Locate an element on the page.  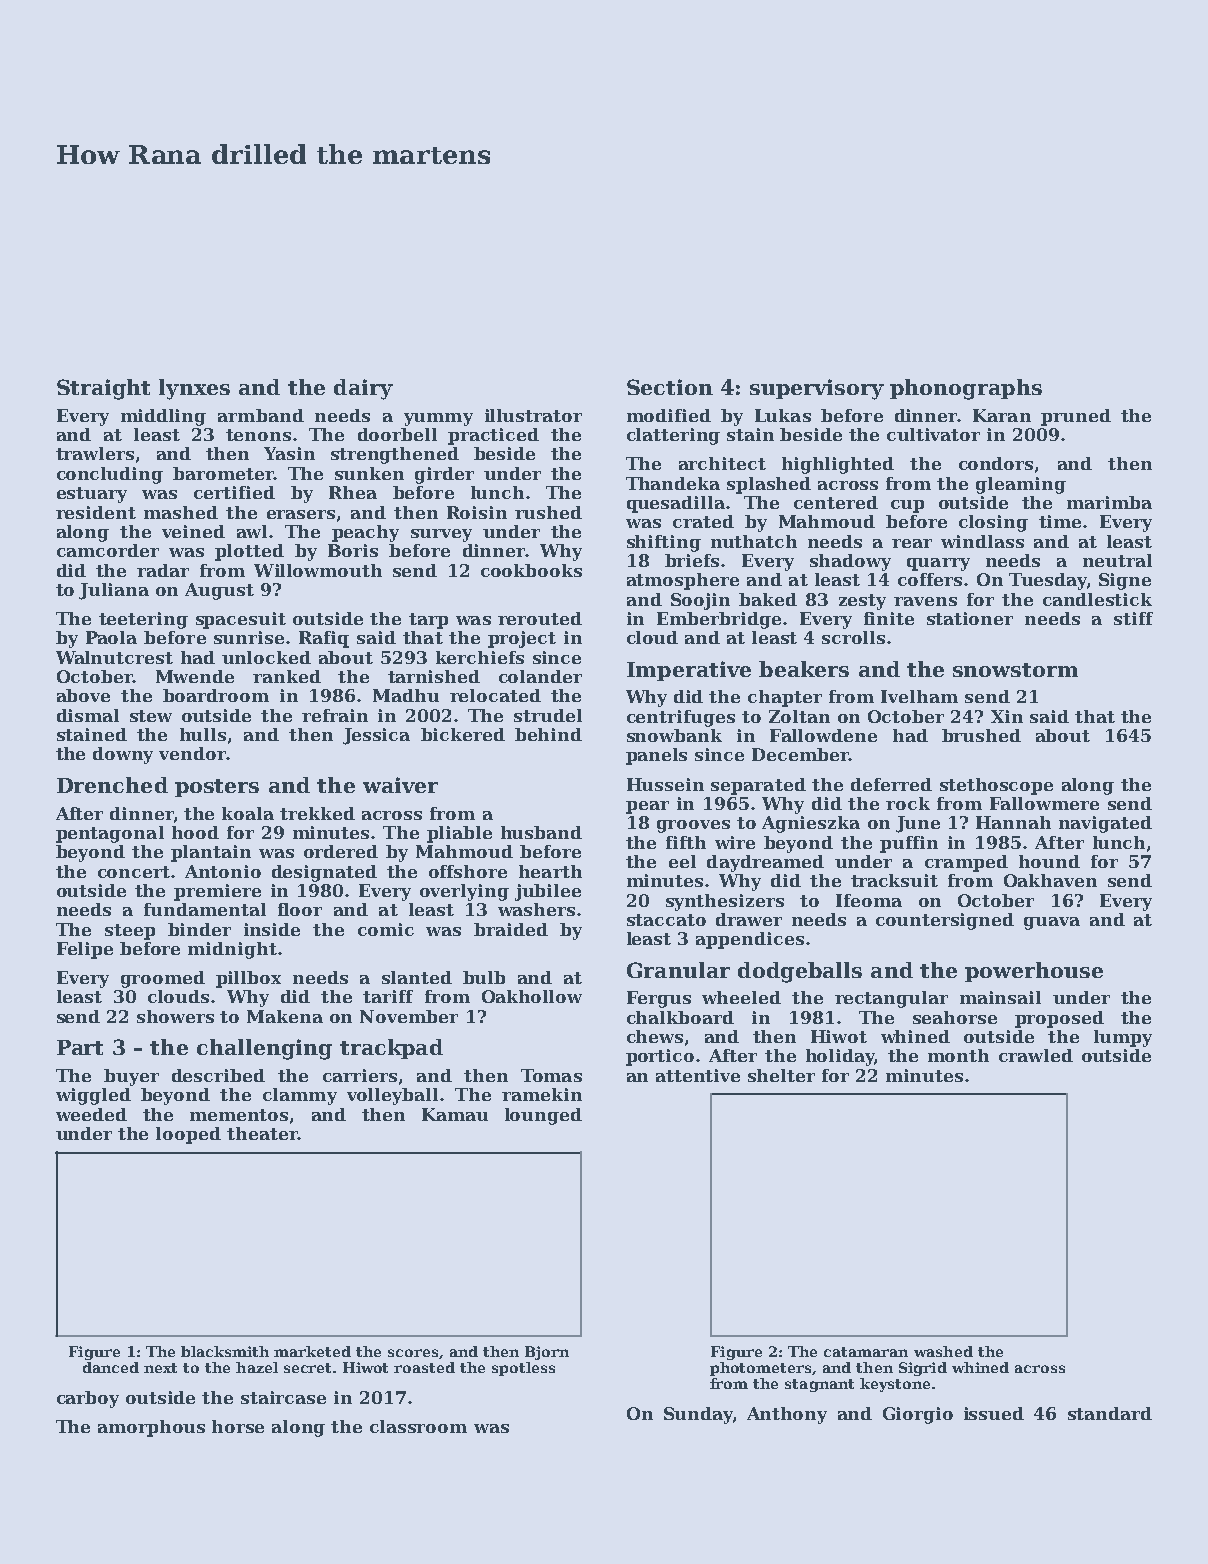
armband is located at coordinates (261, 415).
